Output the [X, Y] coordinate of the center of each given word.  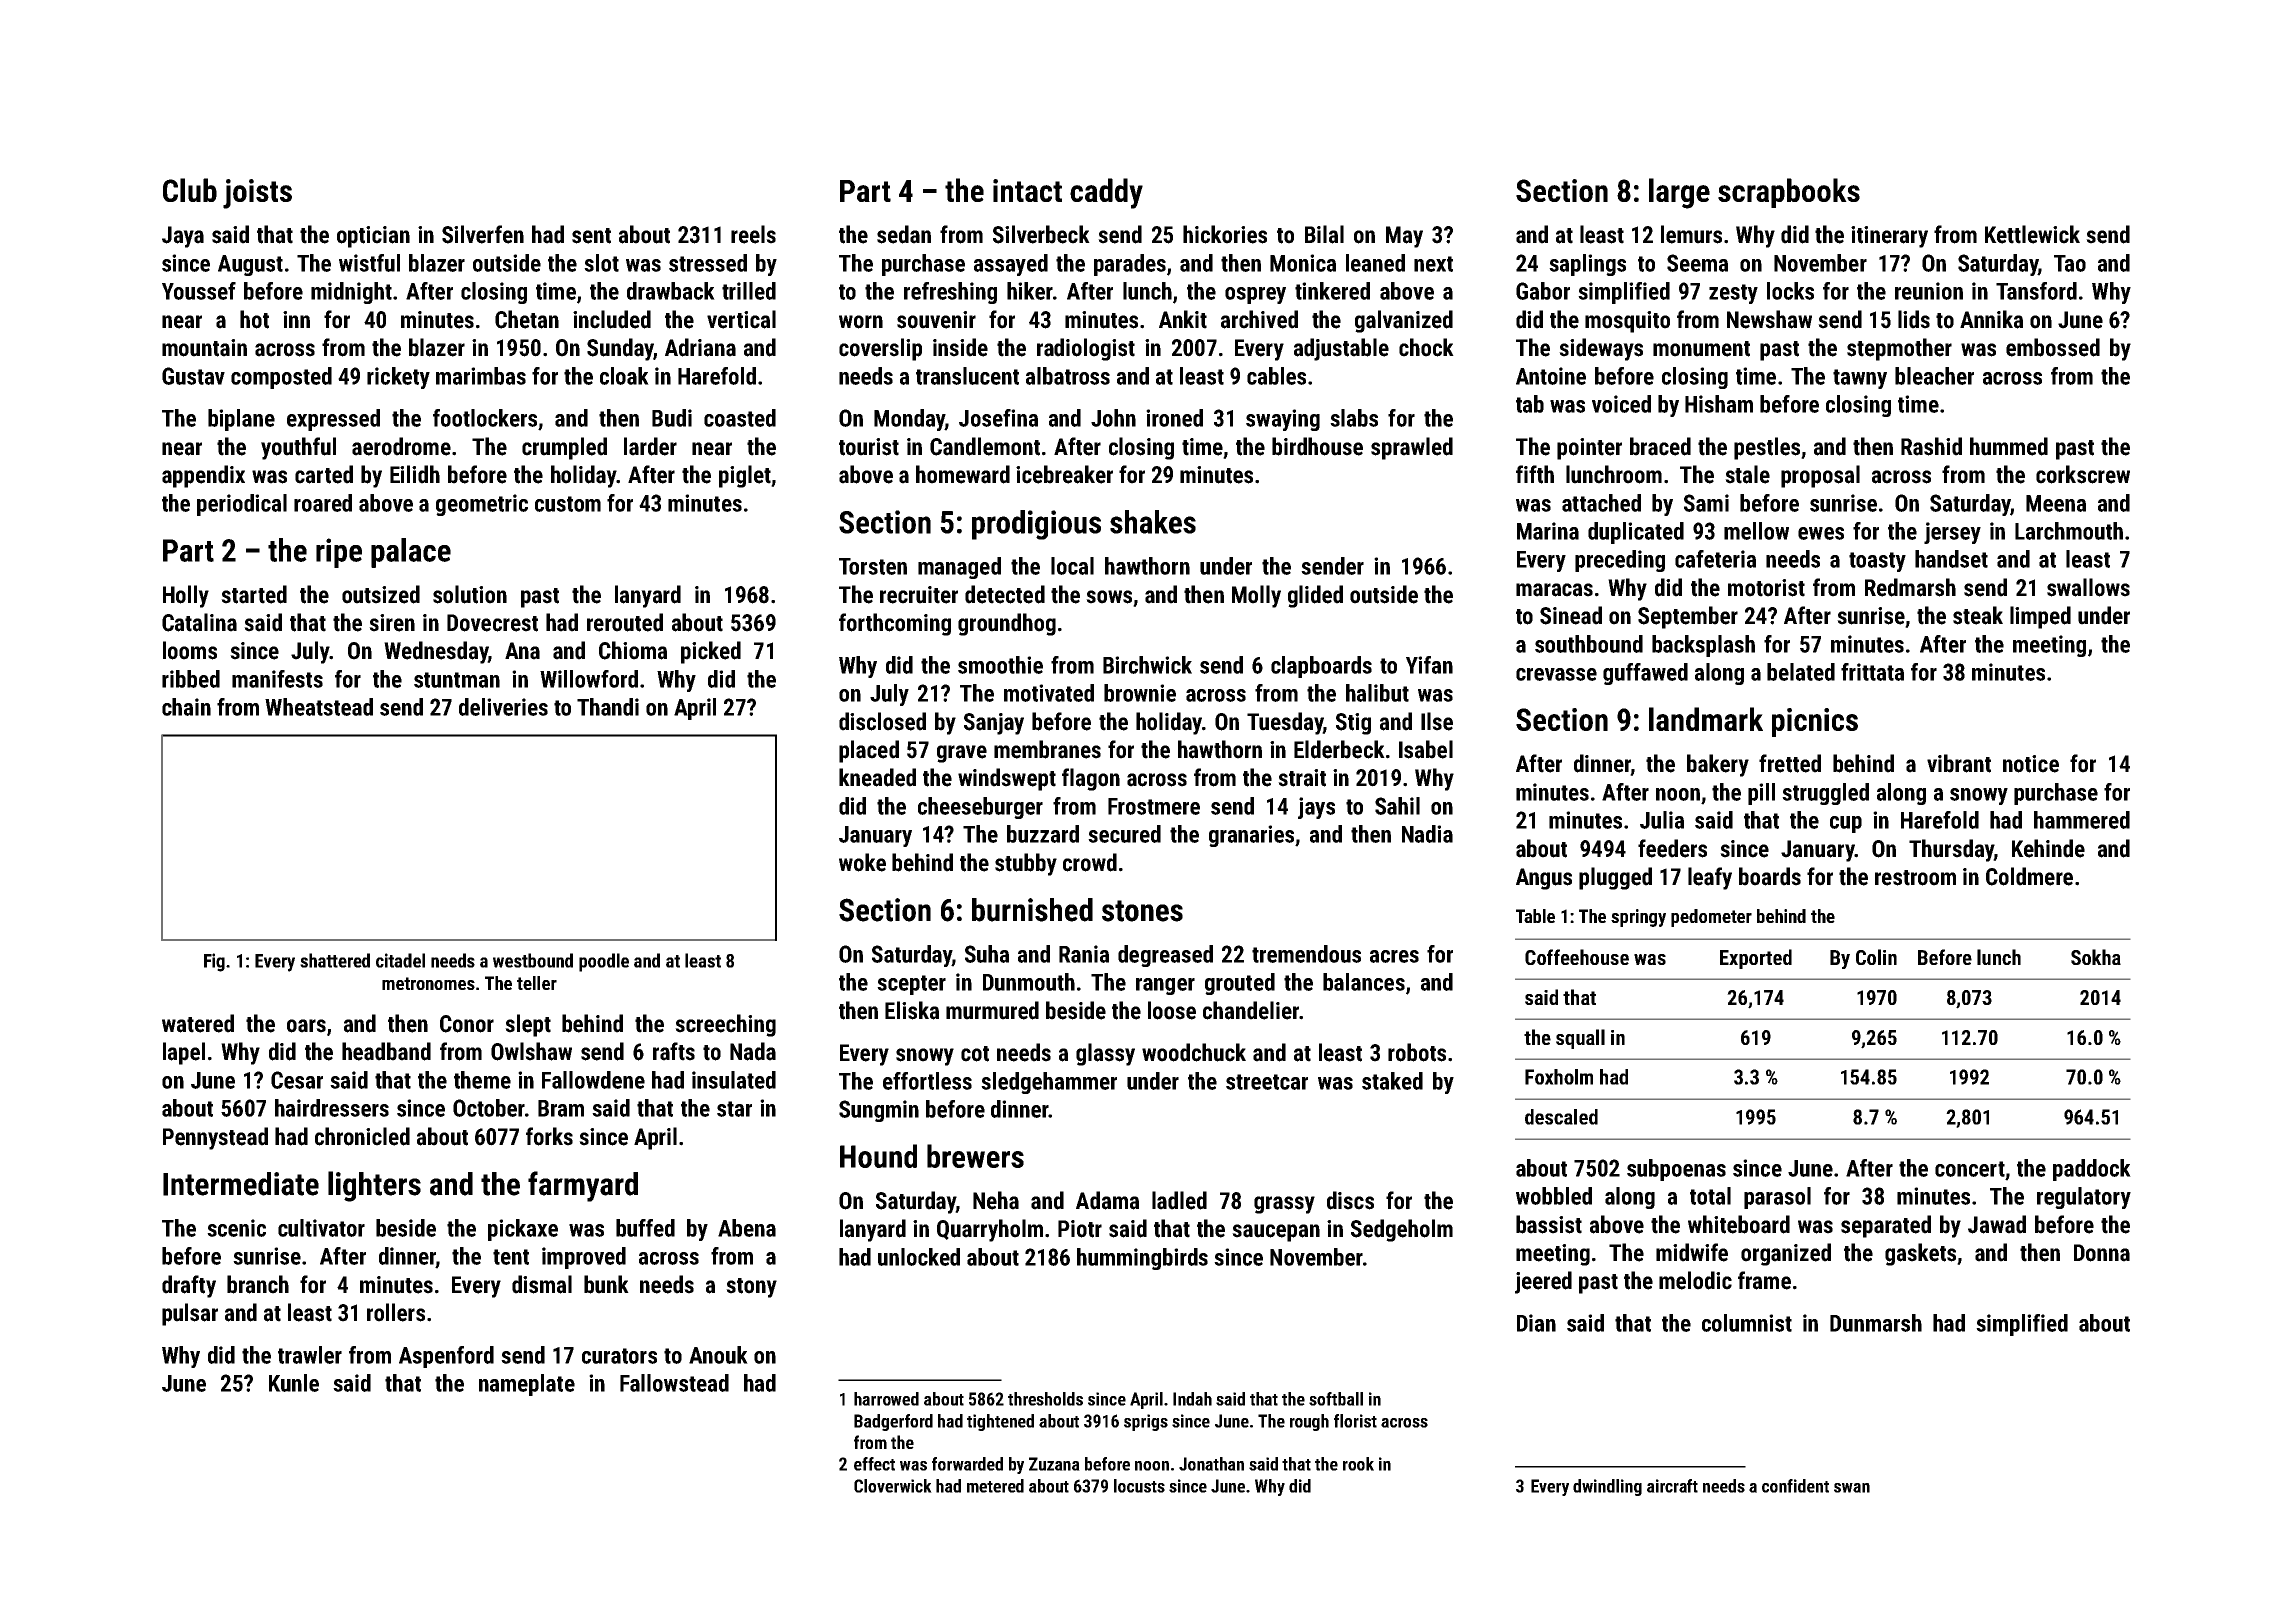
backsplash [1703, 646]
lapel [184, 1053]
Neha [996, 1200]
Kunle [294, 1383]
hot [254, 319]
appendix [203, 476]
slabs [1354, 418]
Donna [2102, 1253]
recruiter [919, 595]
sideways [1601, 349]
